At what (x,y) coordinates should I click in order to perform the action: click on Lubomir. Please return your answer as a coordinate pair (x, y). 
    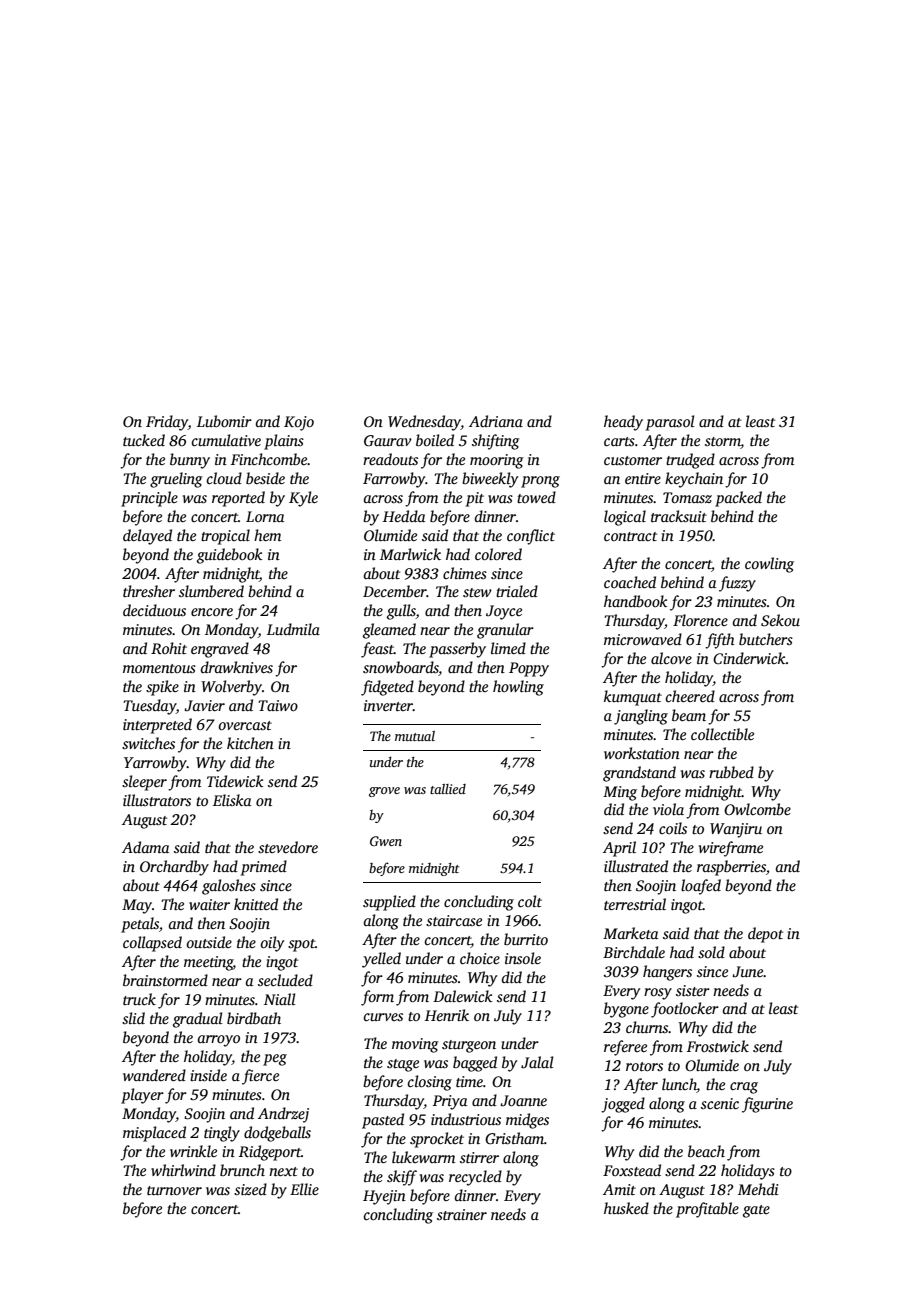
    Looking at the image, I should click on (224, 421).
